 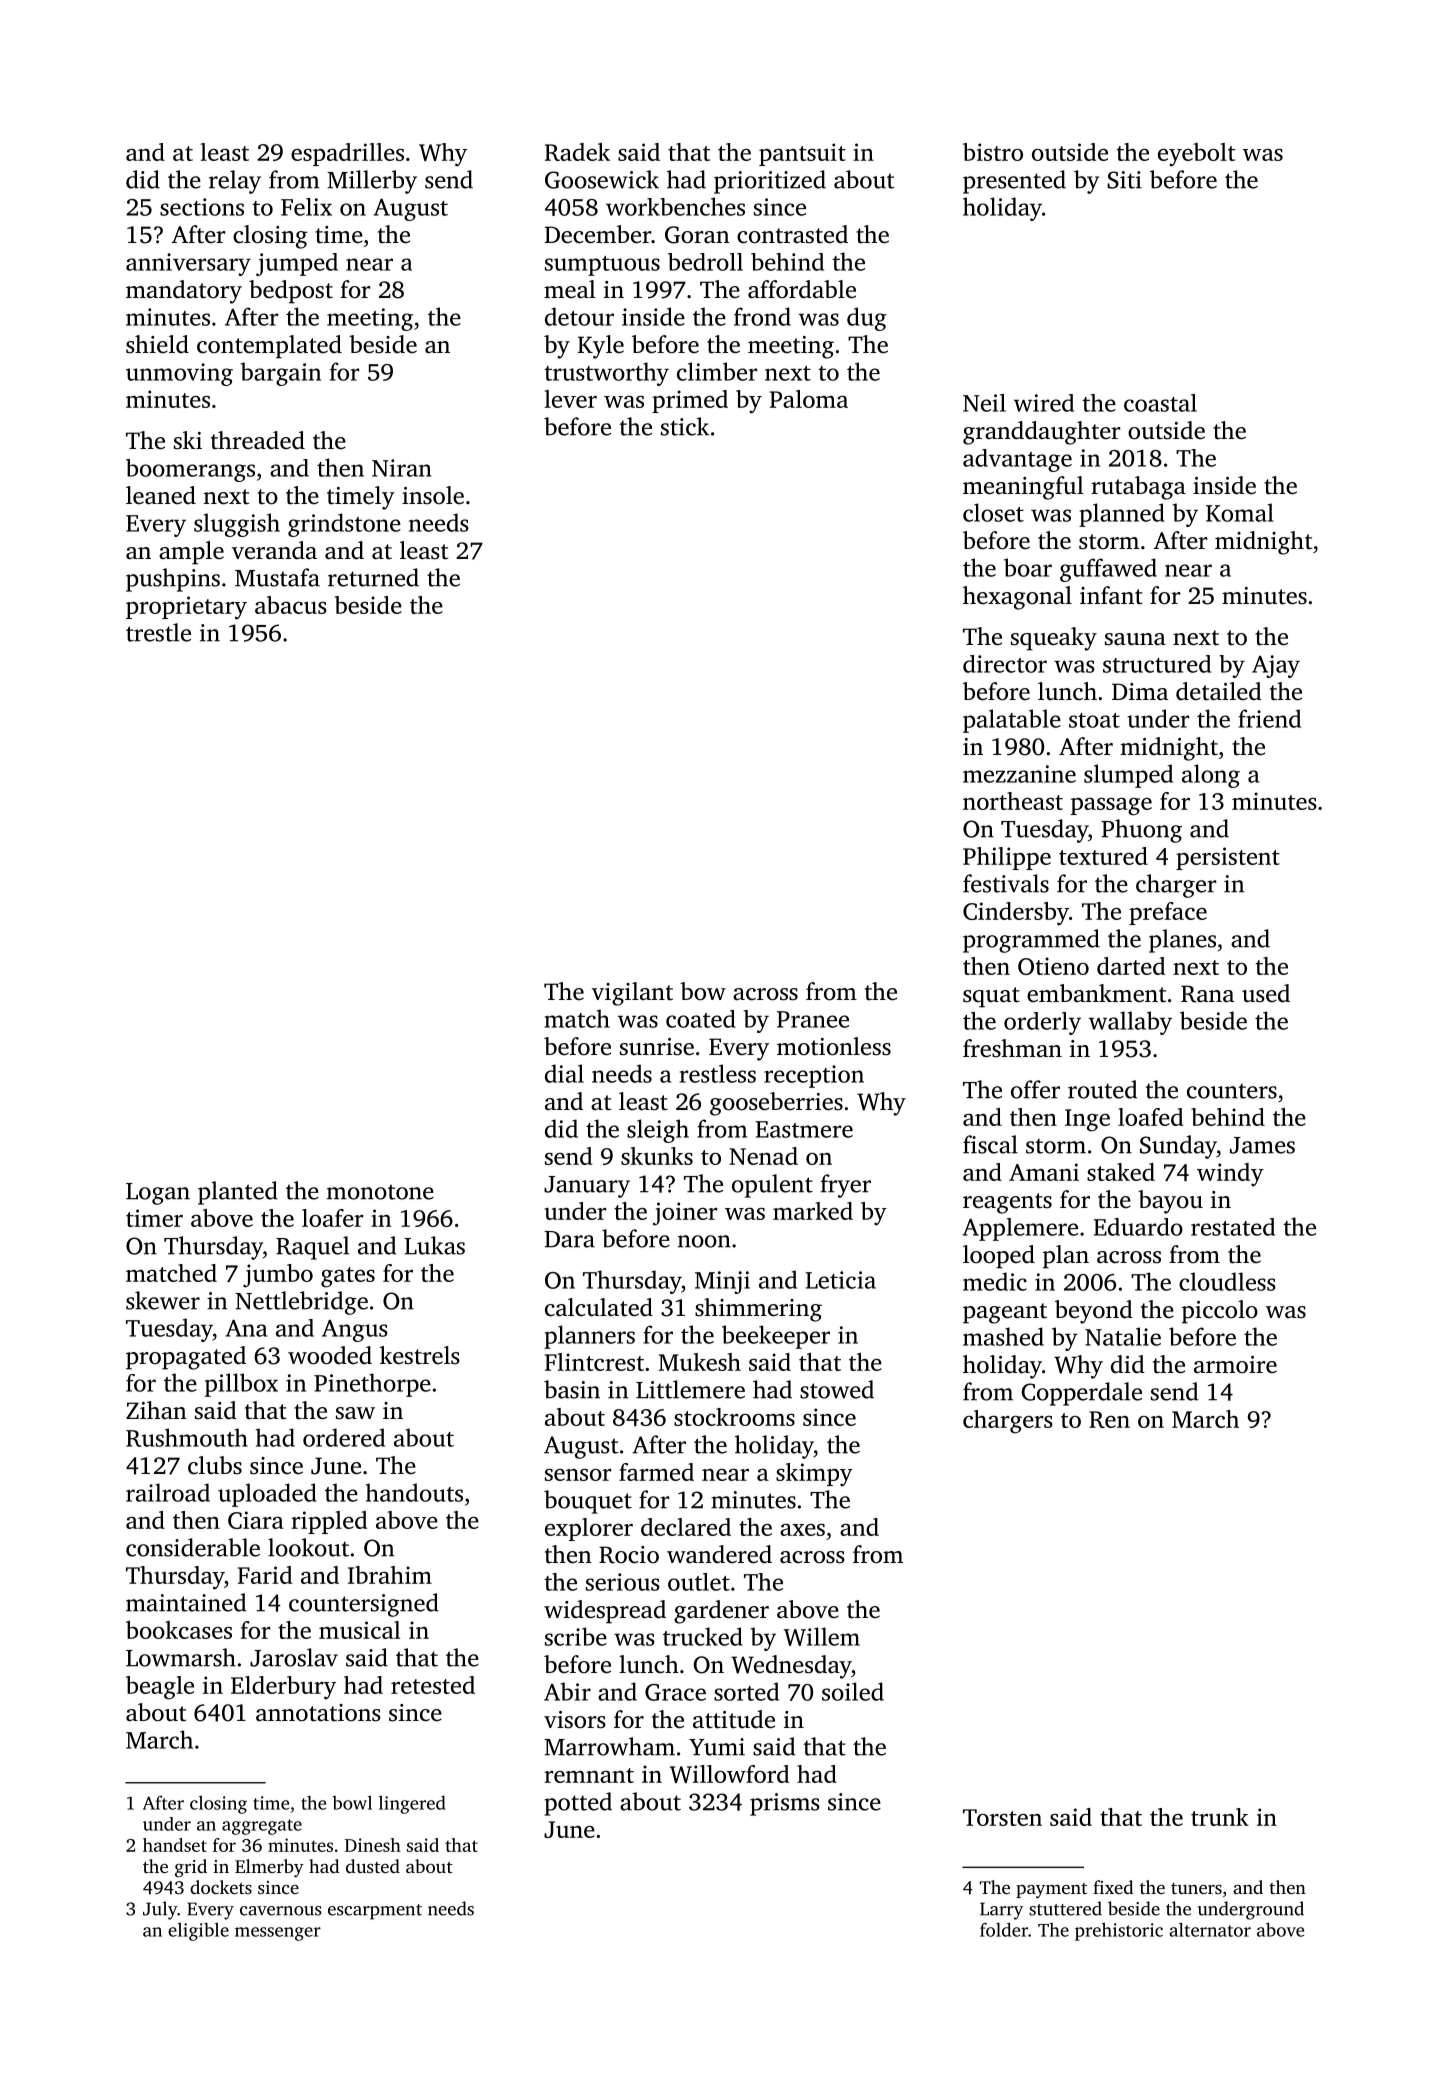 I want to click on James, so click(x=1262, y=1145).
